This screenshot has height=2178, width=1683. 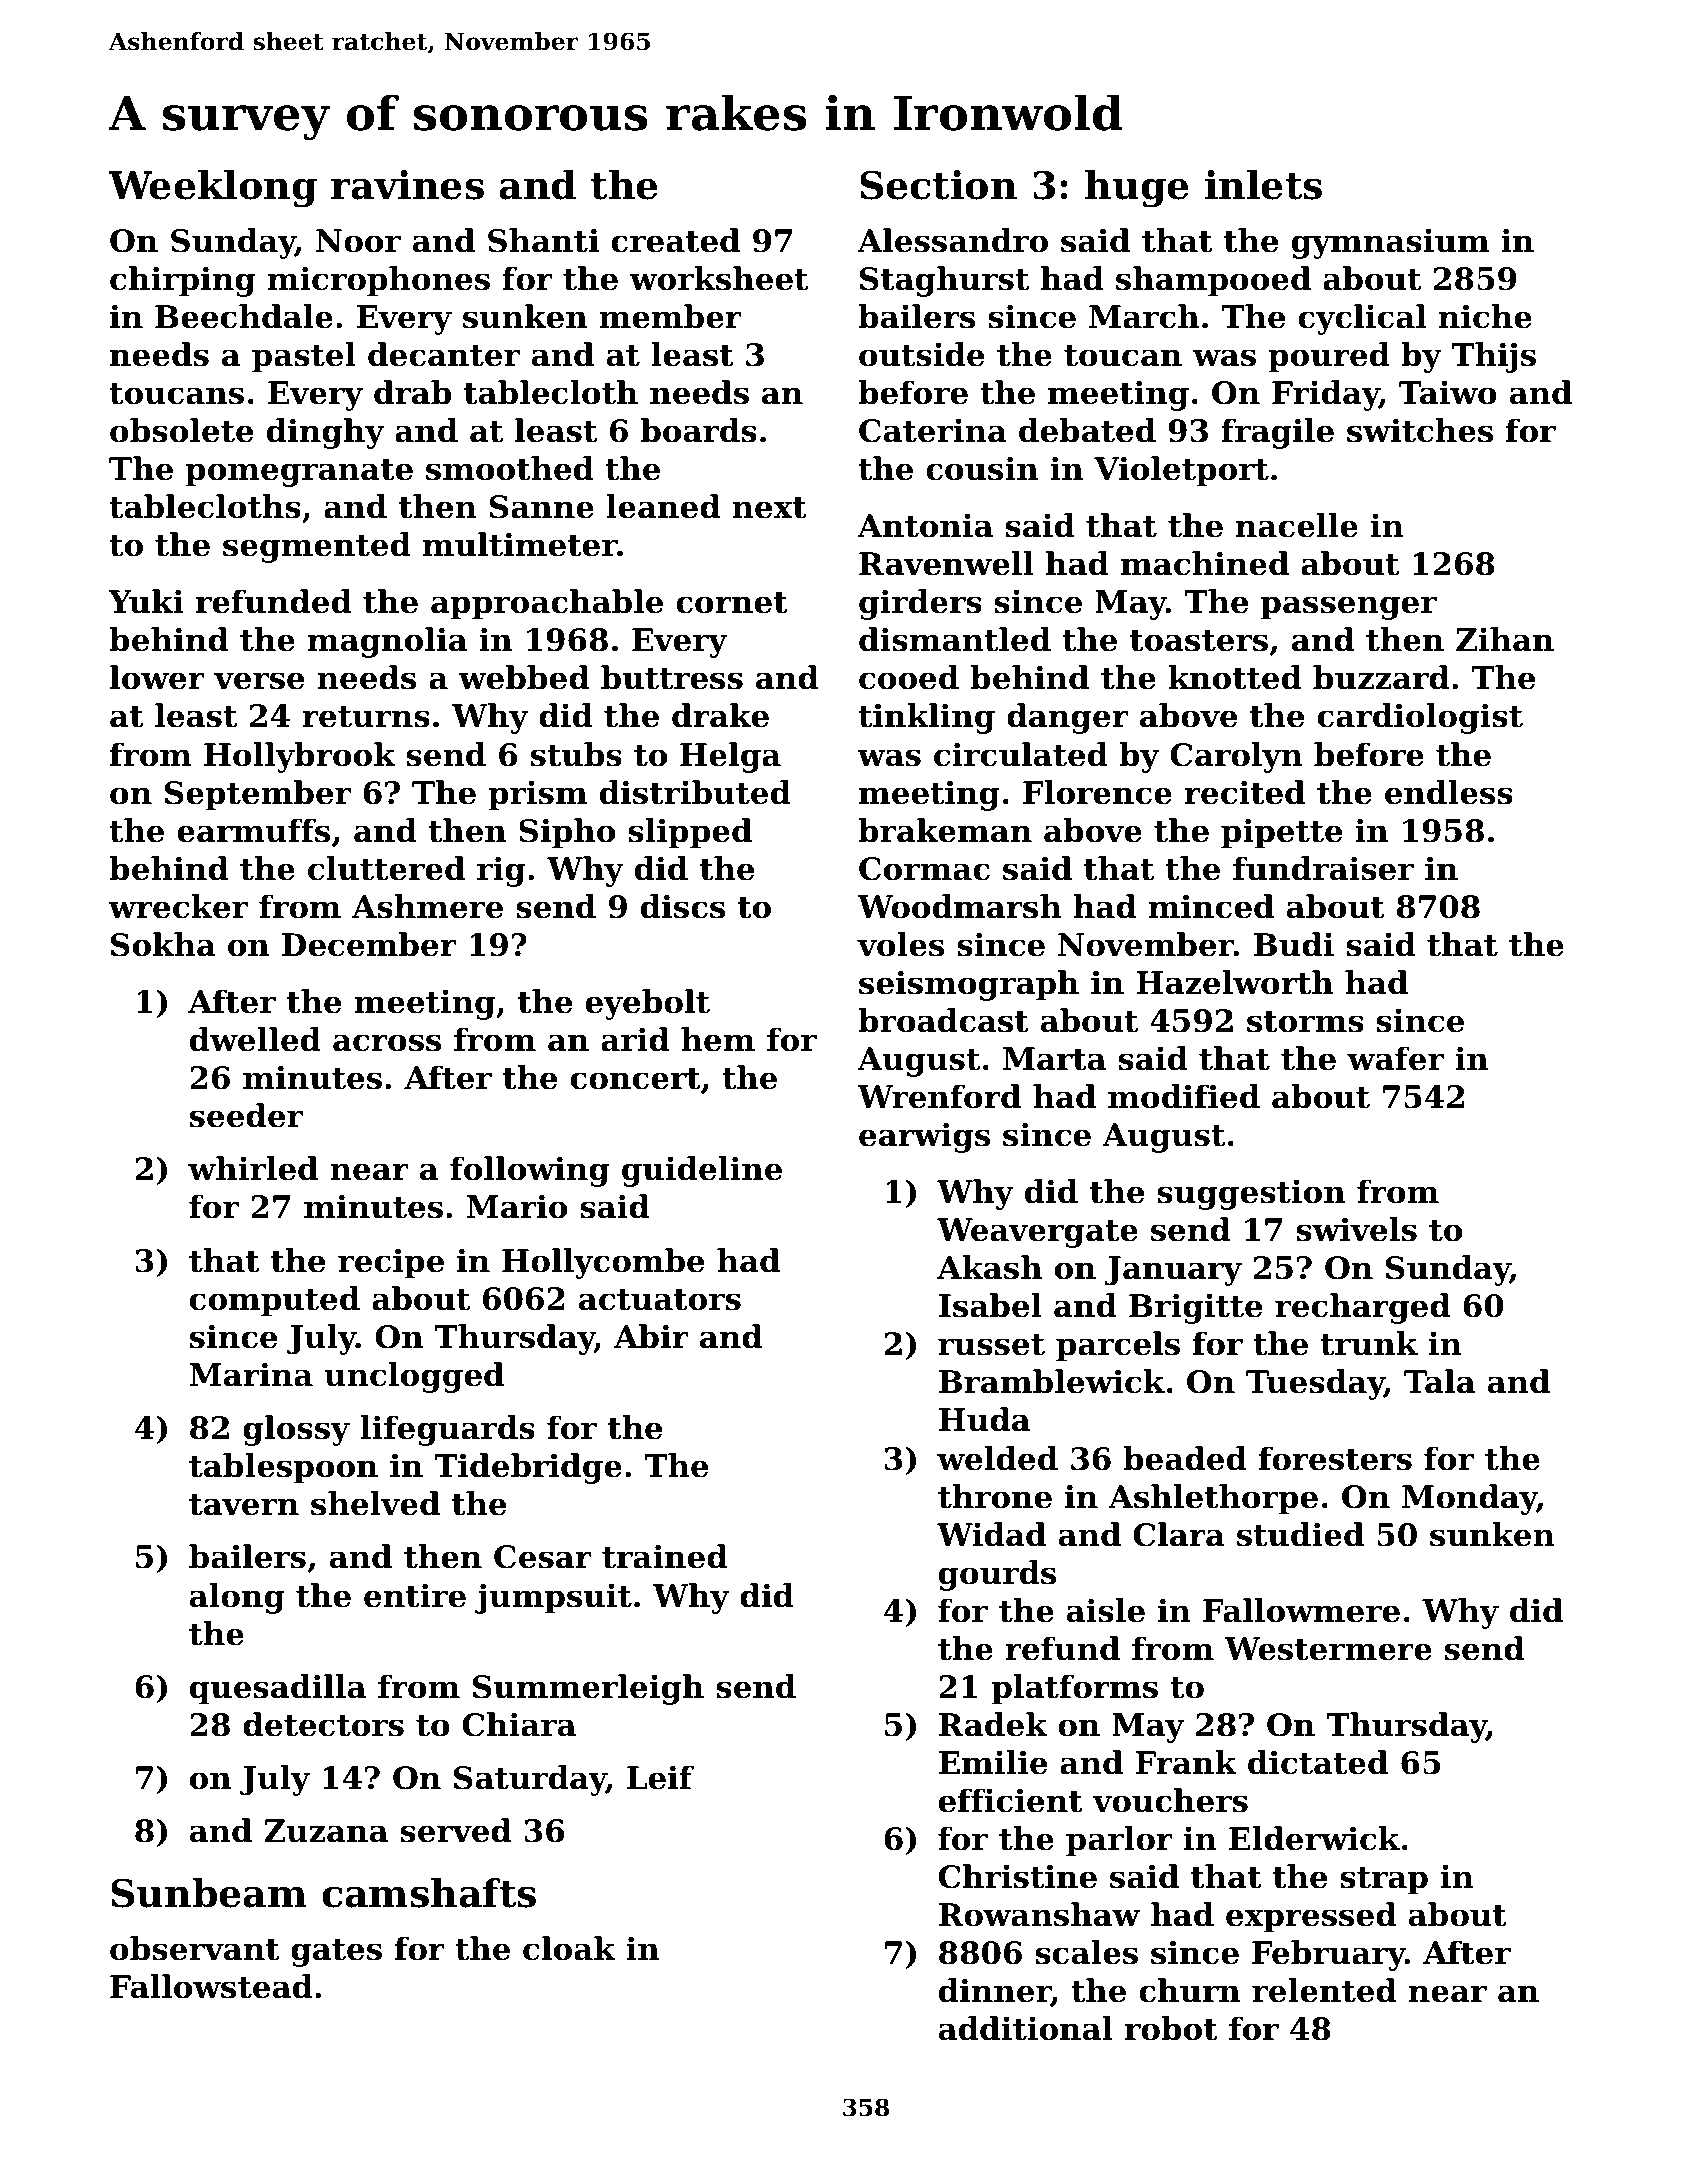 I want to click on Abir, so click(x=651, y=1336).
